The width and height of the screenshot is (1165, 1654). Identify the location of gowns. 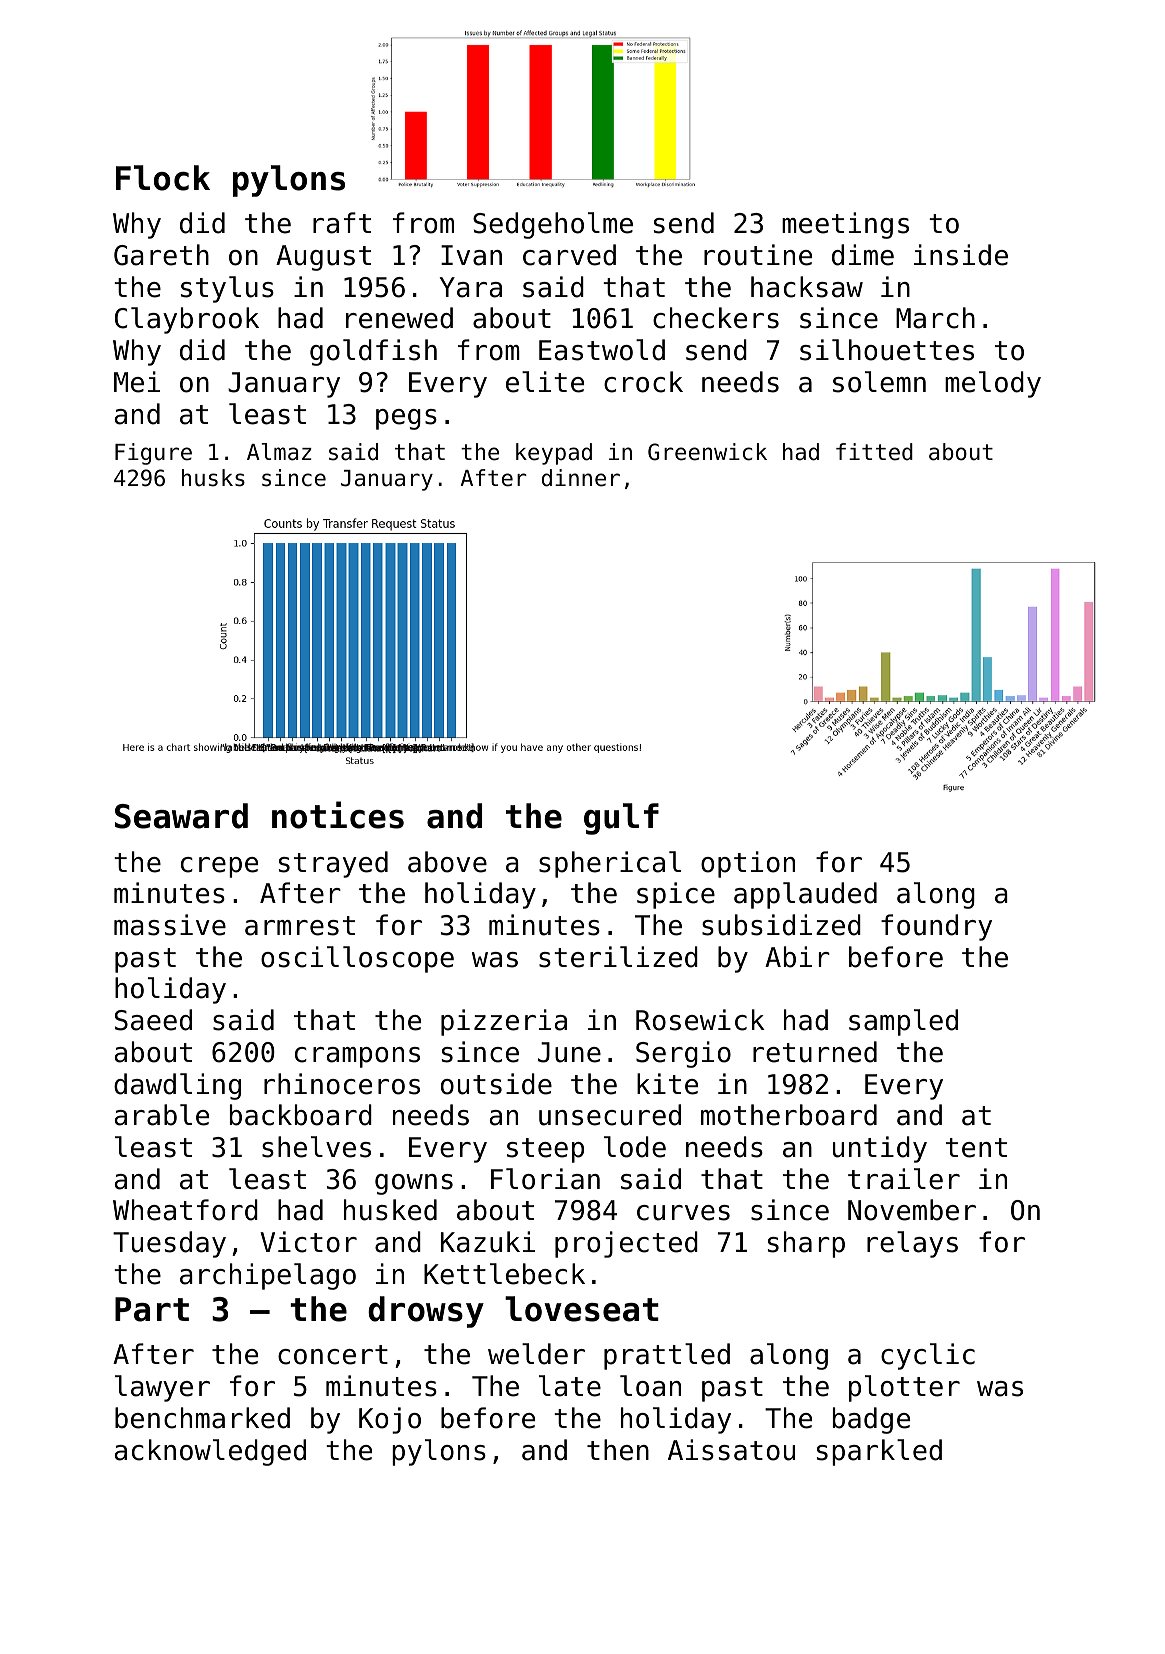
(414, 1184).
